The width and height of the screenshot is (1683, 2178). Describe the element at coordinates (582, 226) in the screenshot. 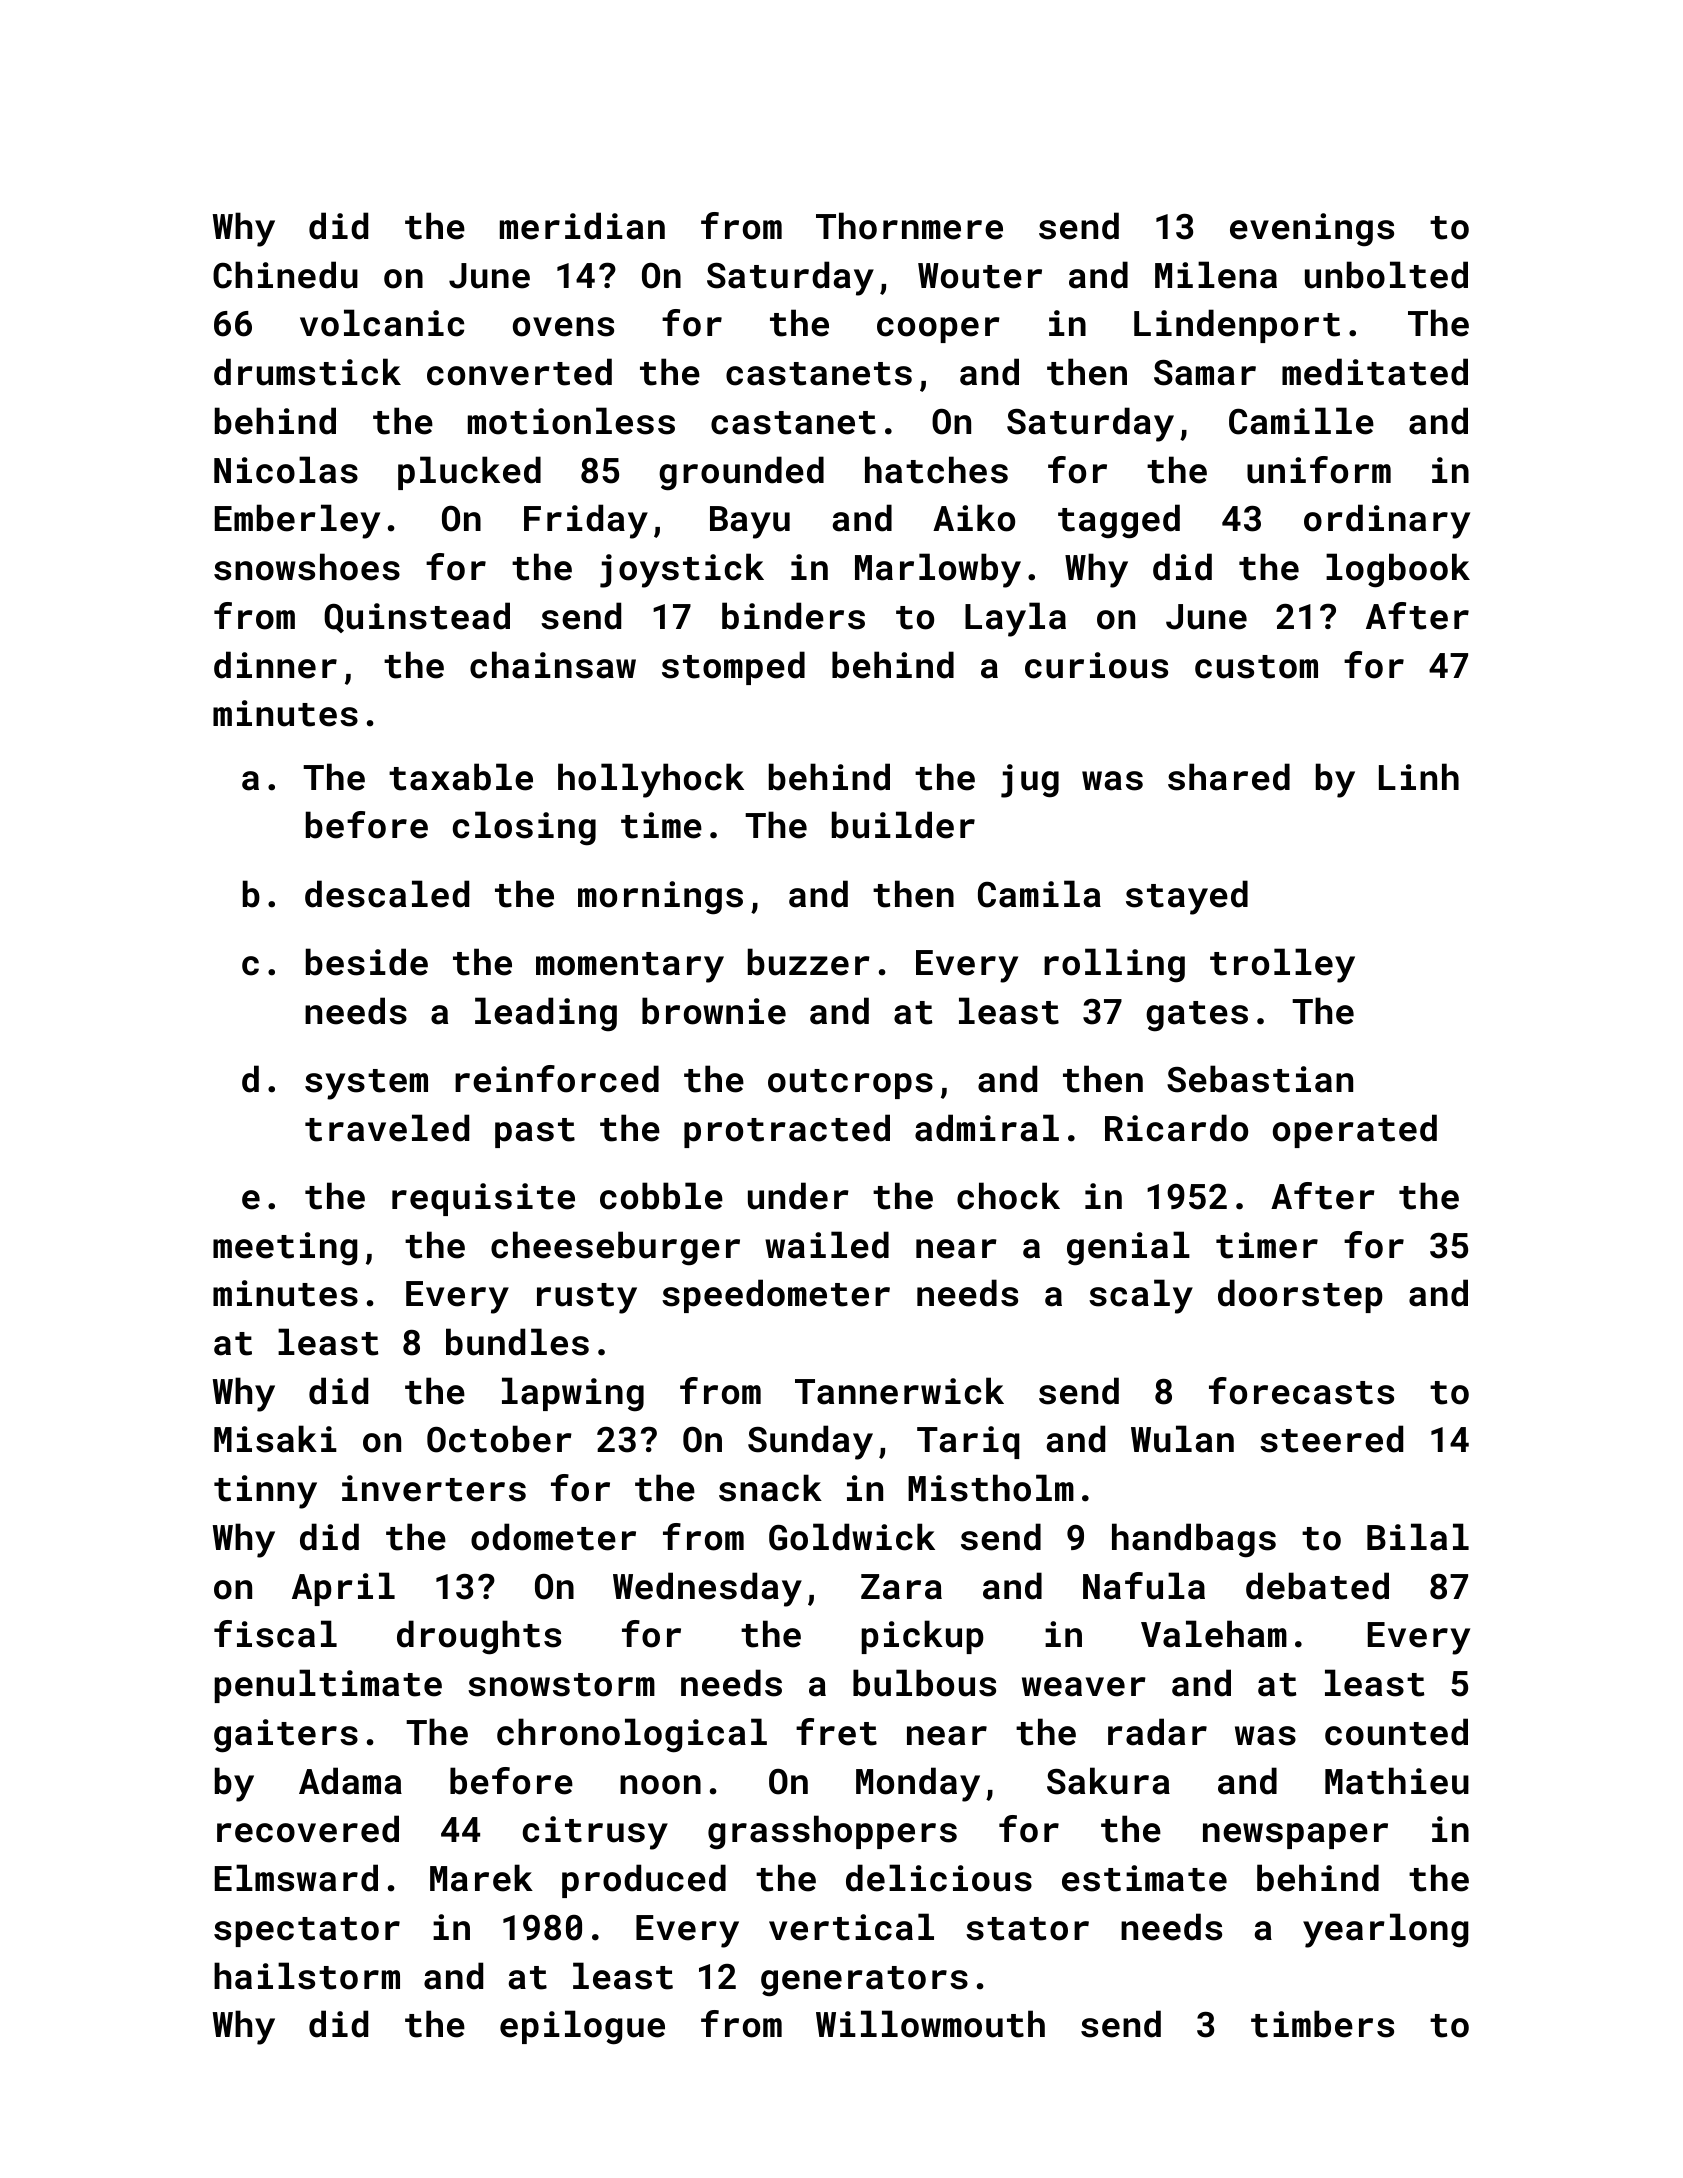

I see `meridian` at that location.
